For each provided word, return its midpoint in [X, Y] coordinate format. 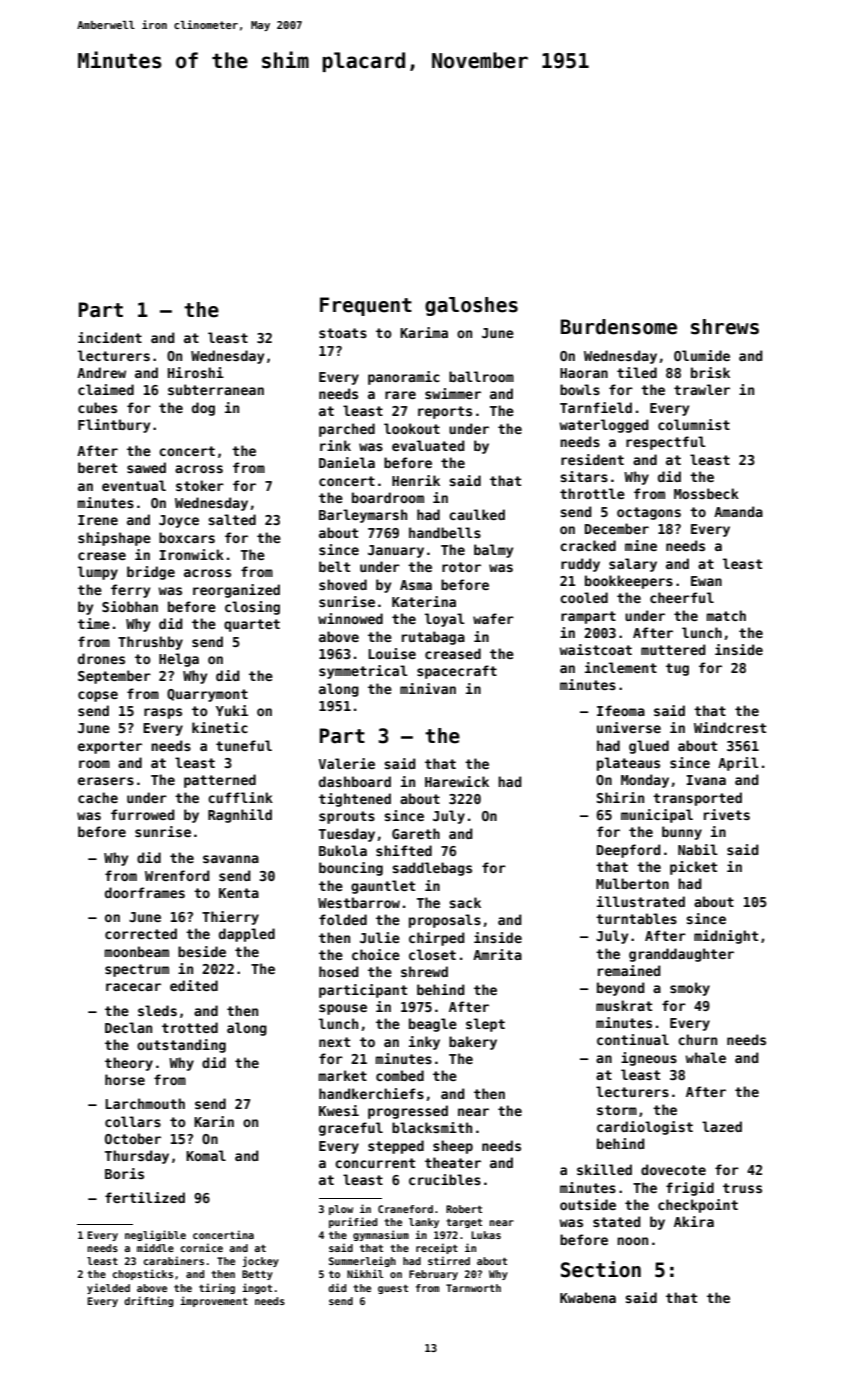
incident [110, 337]
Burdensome [619, 327]
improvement [214, 1301]
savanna [231, 859]
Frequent [366, 306]
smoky [690, 989]
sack [465, 902]
